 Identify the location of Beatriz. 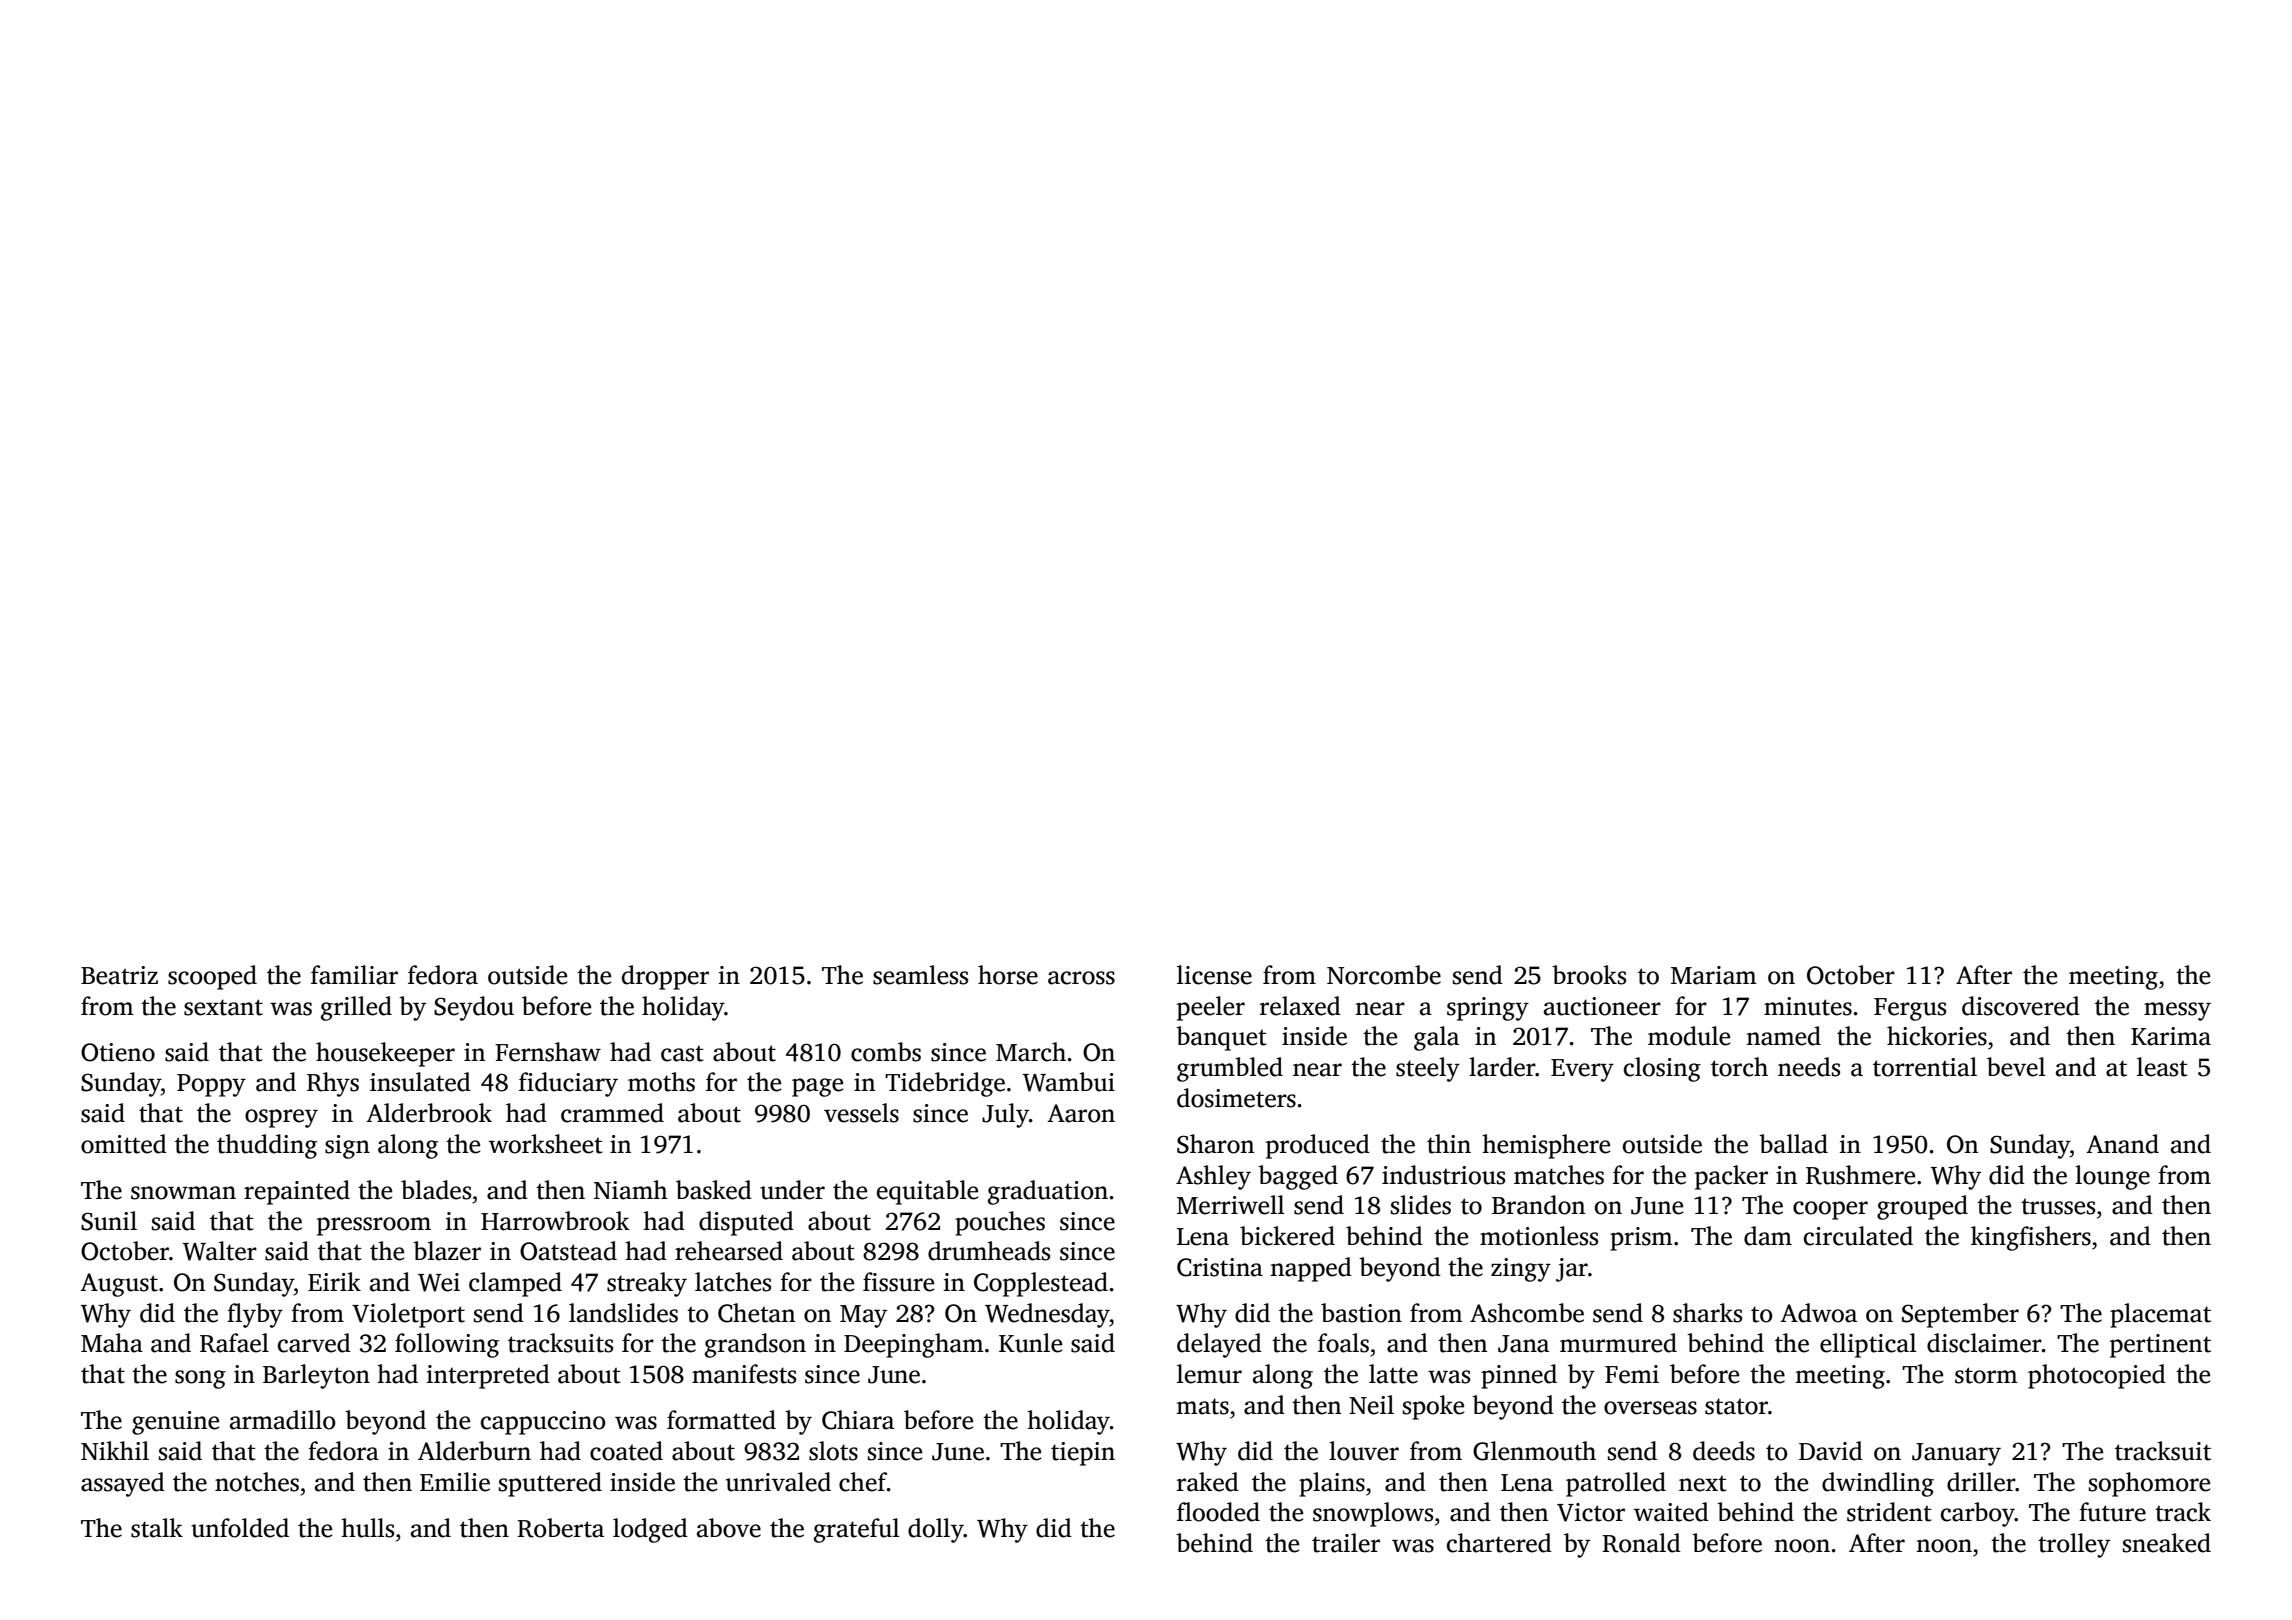
(119, 975).
